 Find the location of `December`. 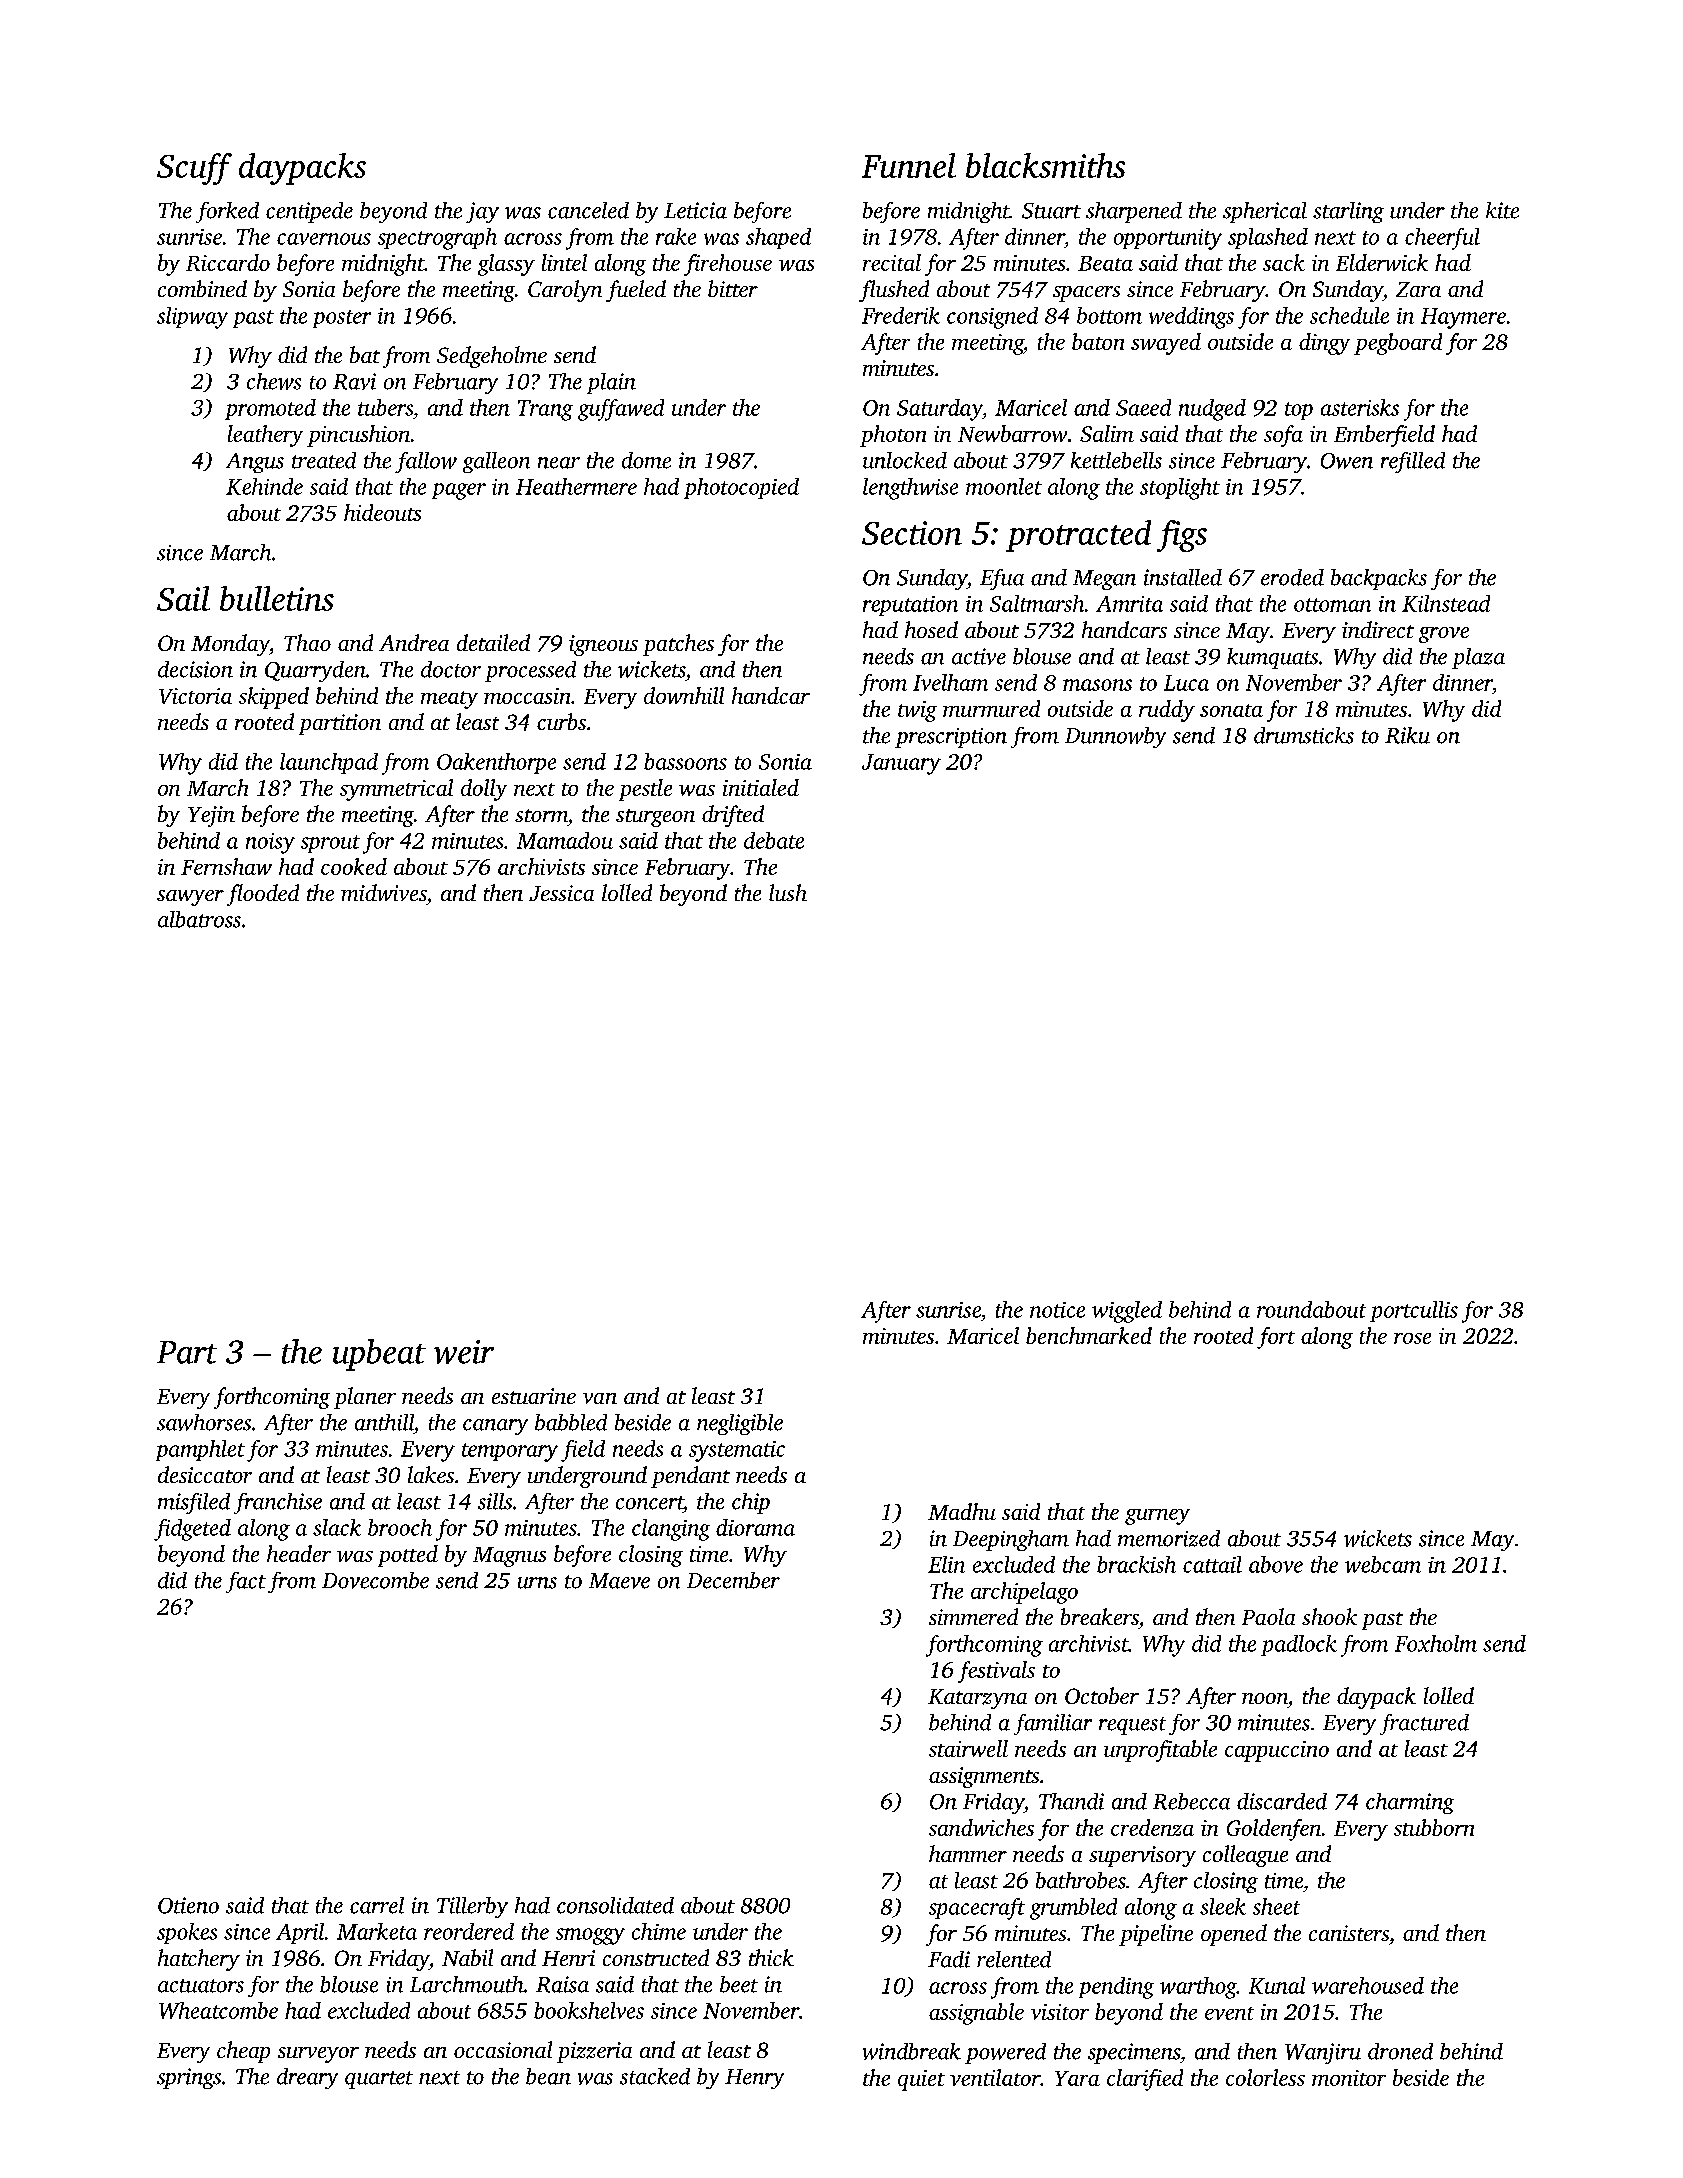

December is located at coordinates (733, 1580).
